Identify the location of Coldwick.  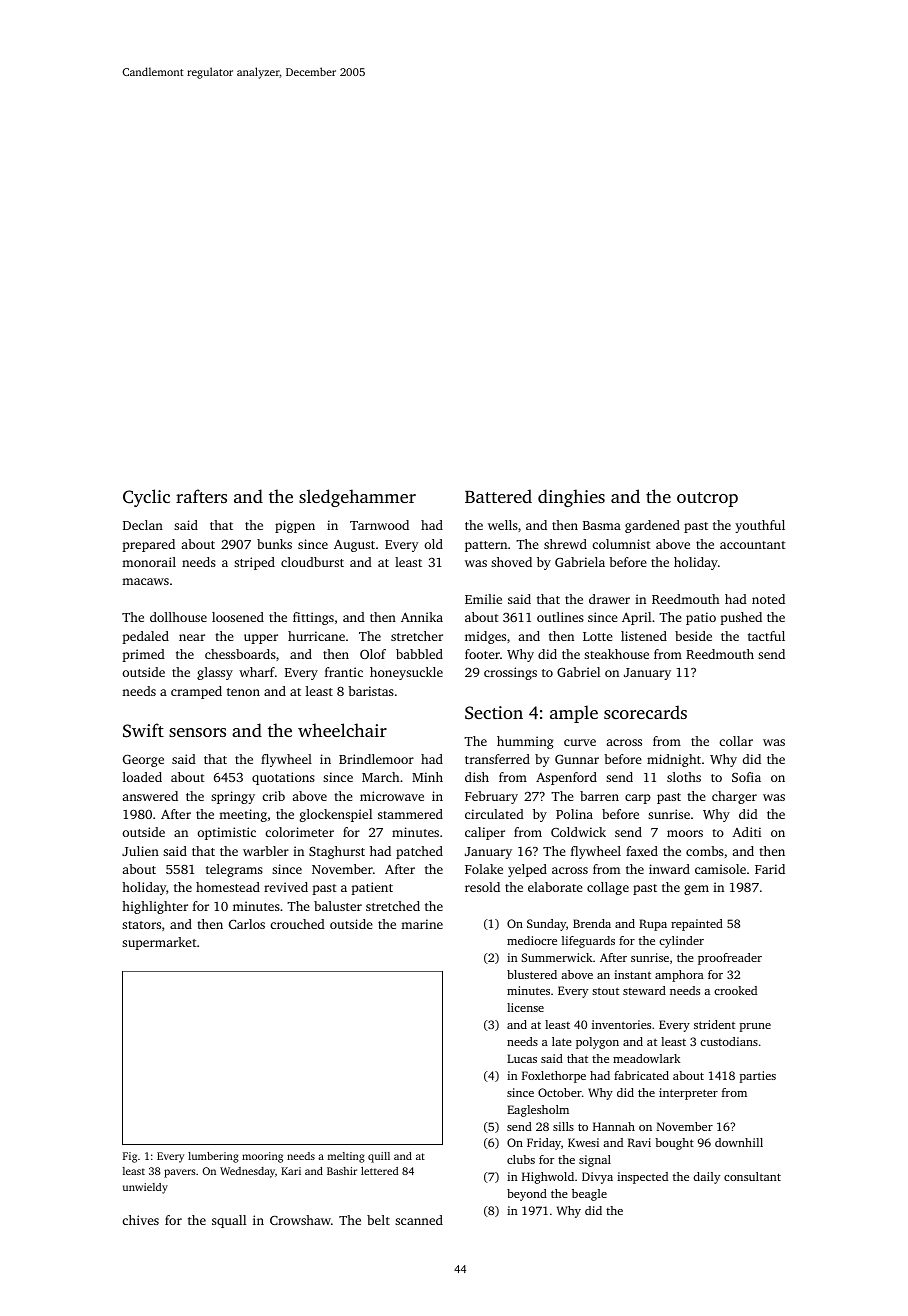
(578, 832).
